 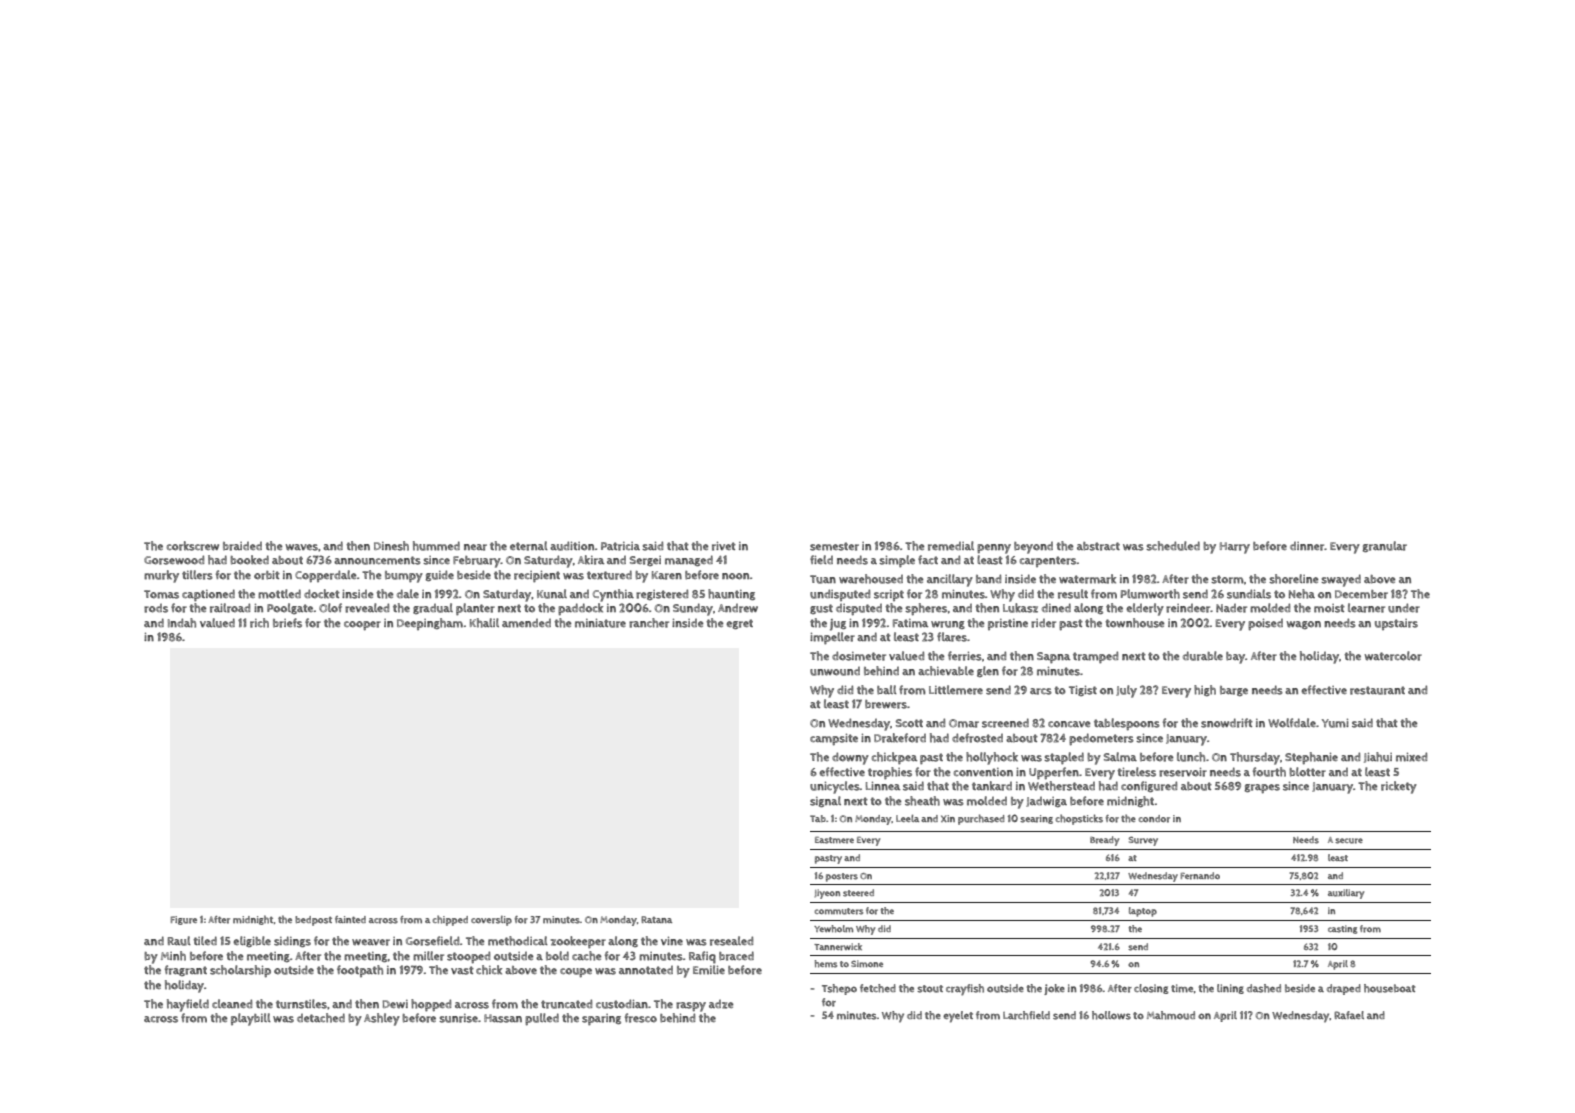 What do you see at coordinates (313, 921) in the screenshot?
I see `bedpost` at bounding box center [313, 921].
